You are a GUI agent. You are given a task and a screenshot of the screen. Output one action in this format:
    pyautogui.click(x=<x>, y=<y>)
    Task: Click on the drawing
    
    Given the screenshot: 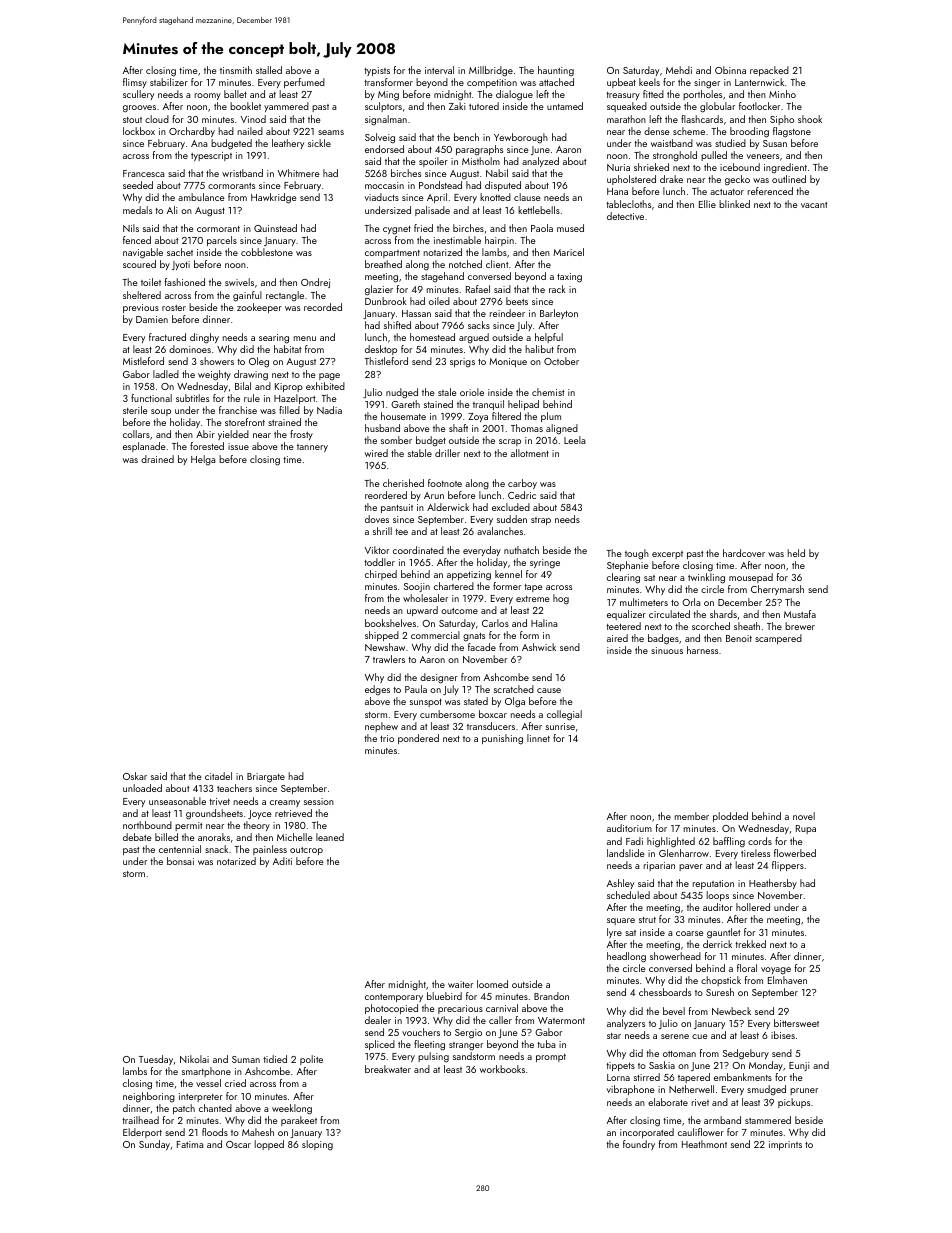 What is the action you would take?
    pyautogui.click(x=251, y=375)
